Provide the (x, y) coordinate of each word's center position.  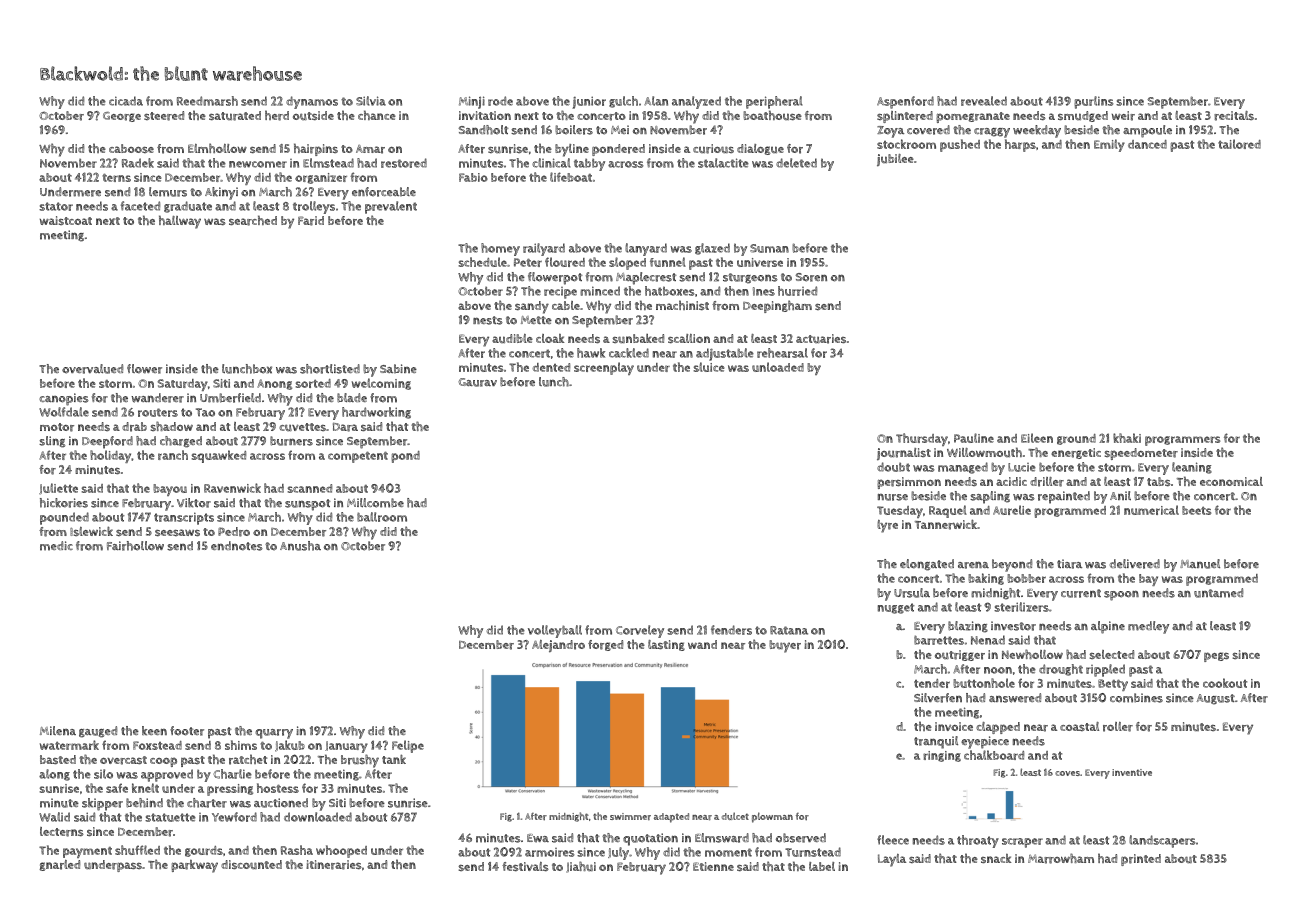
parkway (194, 866)
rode (500, 101)
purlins (1093, 102)
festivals (525, 866)
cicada (126, 101)
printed (1141, 860)
